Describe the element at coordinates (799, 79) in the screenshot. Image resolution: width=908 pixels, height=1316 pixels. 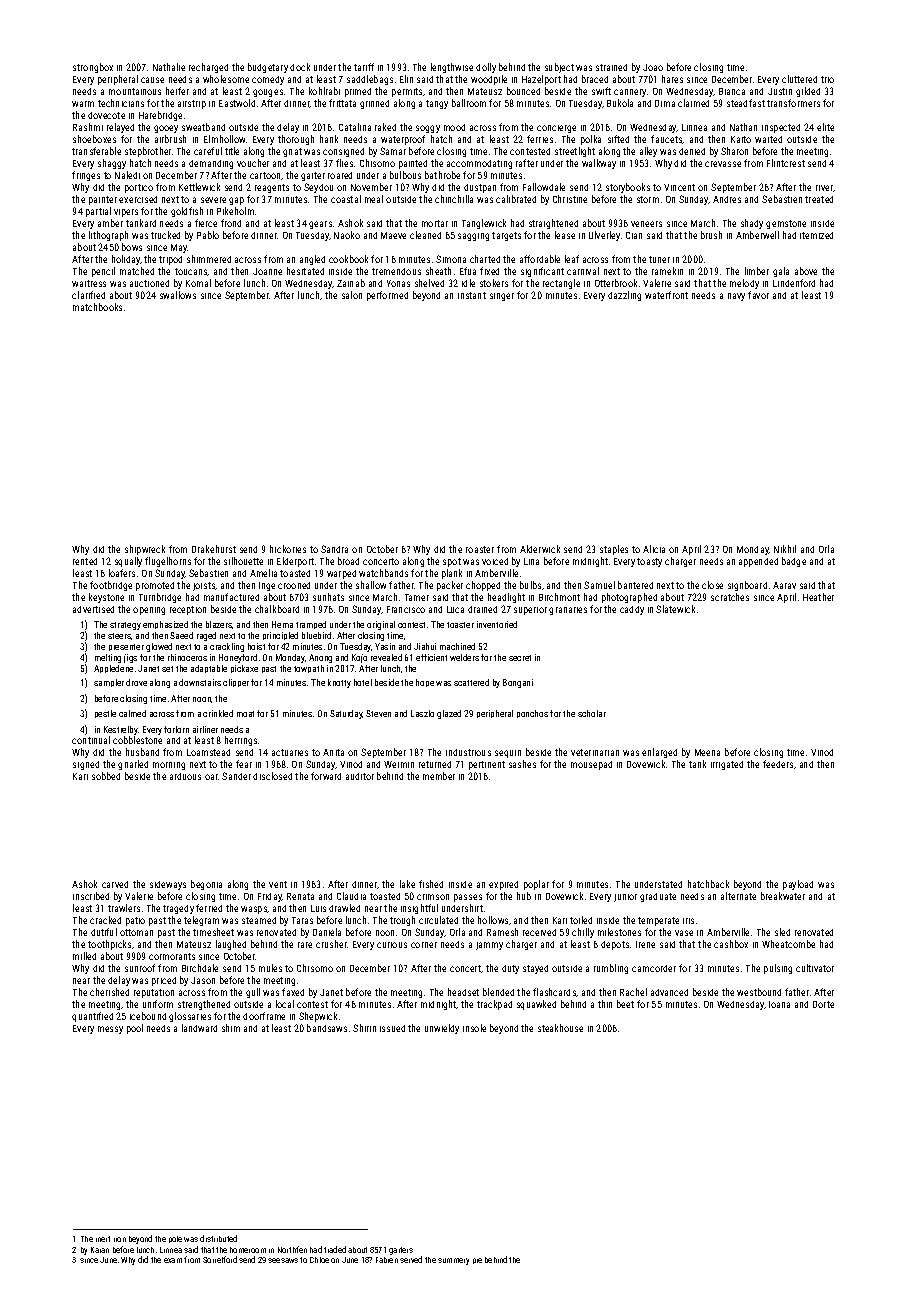
I see `cluttered` at that location.
